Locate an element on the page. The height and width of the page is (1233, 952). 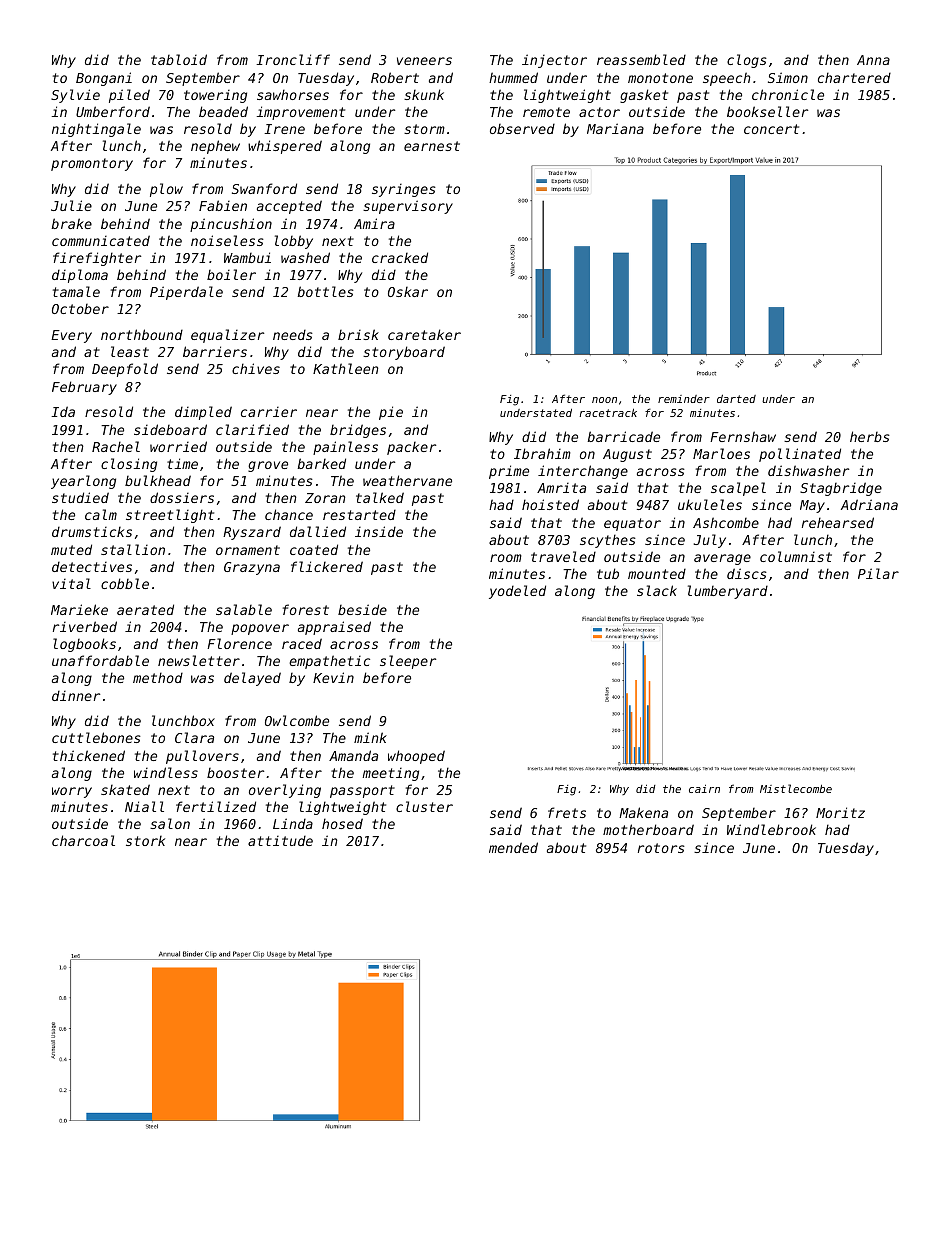
tabloid is located at coordinates (179, 59).
